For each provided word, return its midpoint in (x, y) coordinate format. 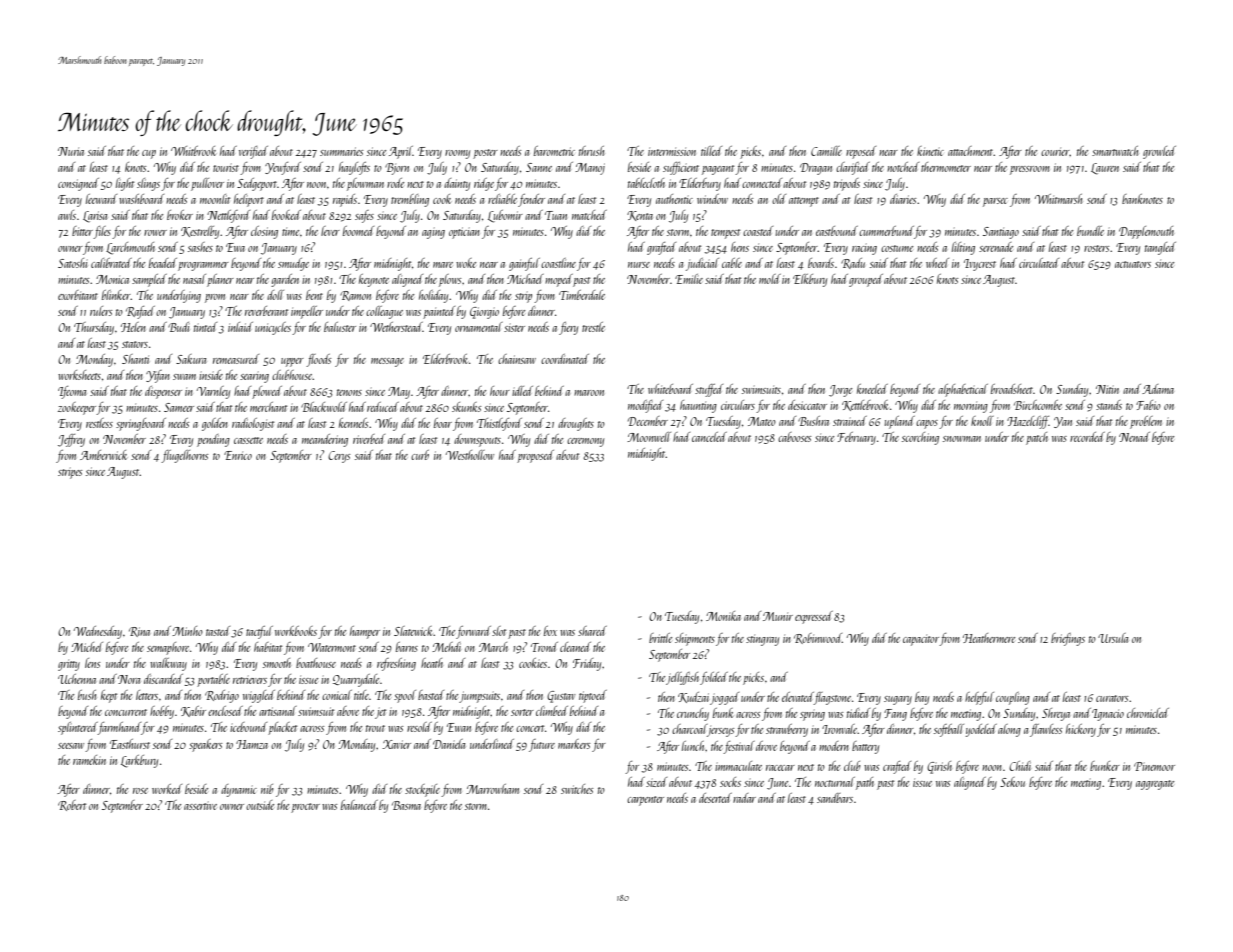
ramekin (89, 760)
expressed (814, 617)
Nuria (71, 151)
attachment (971, 151)
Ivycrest (980, 265)
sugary (898, 700)
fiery (568, 328)
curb (420, 455)
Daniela (449, 744)
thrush (591, 151)
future (542, 745)
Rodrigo (222, 696)
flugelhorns (184, 456)
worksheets (79, 375)
